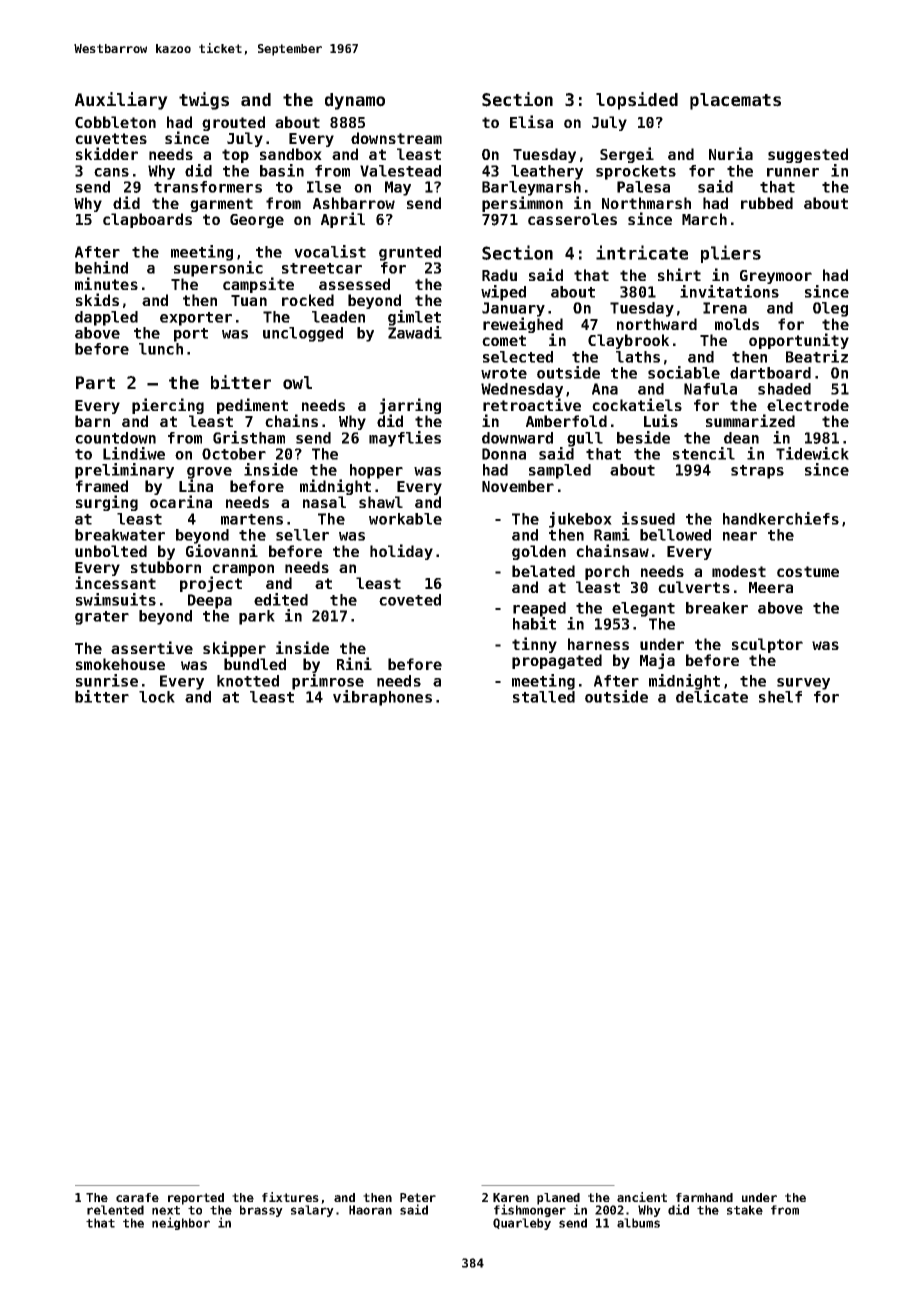 This screenshot has height=1308, width=924. Describe the element at coordinates (767, 203) in the screenshot. I see `rubbed` at that location.
